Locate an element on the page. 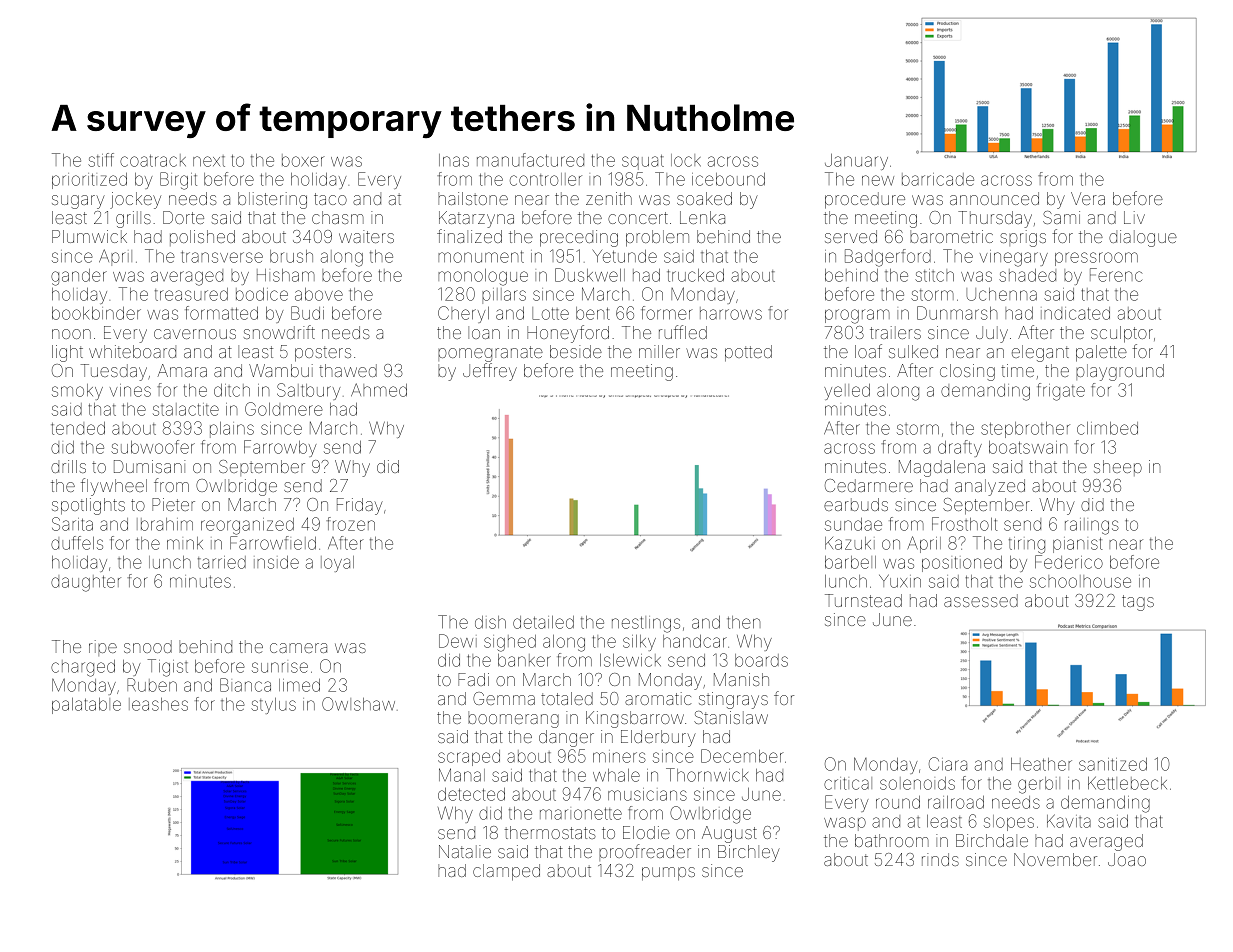 Image resolution: width=1233 pixels, height=952 pixels. silky is located at coordinates (639, 643).
